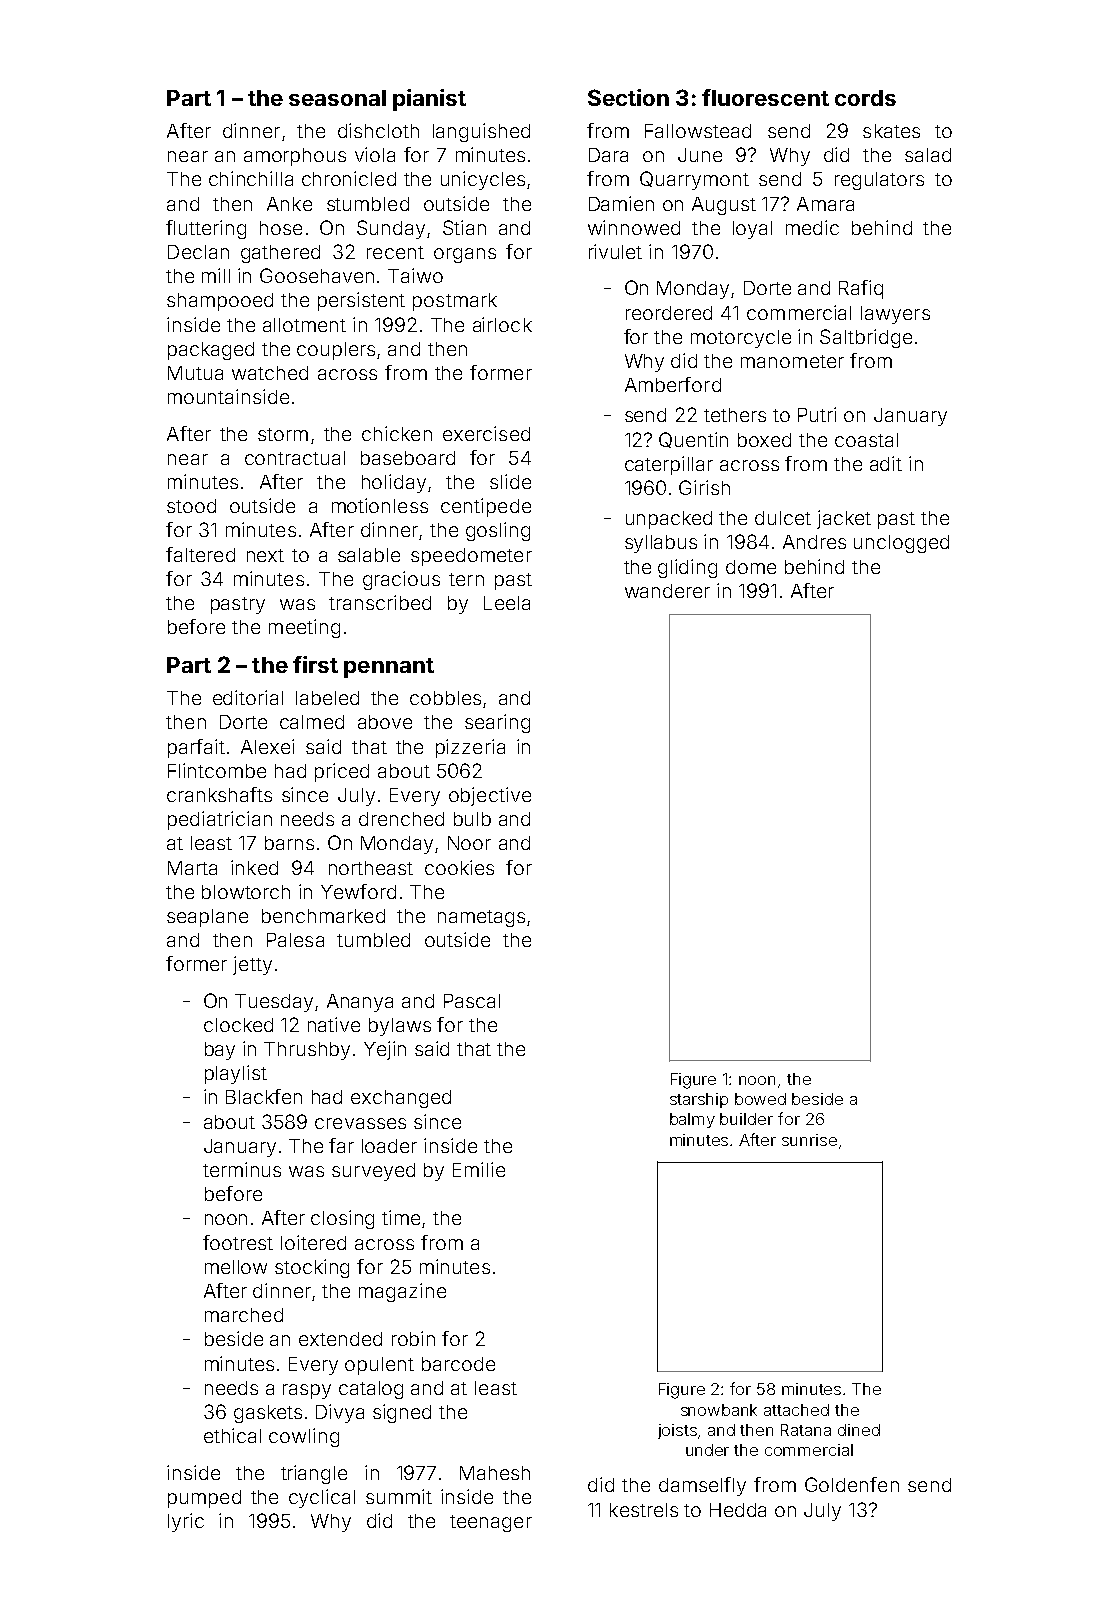  What do you see at coordinates (186, 1522) in the screenshot?
I see `lyric` at bounding box center [186, 1522].
